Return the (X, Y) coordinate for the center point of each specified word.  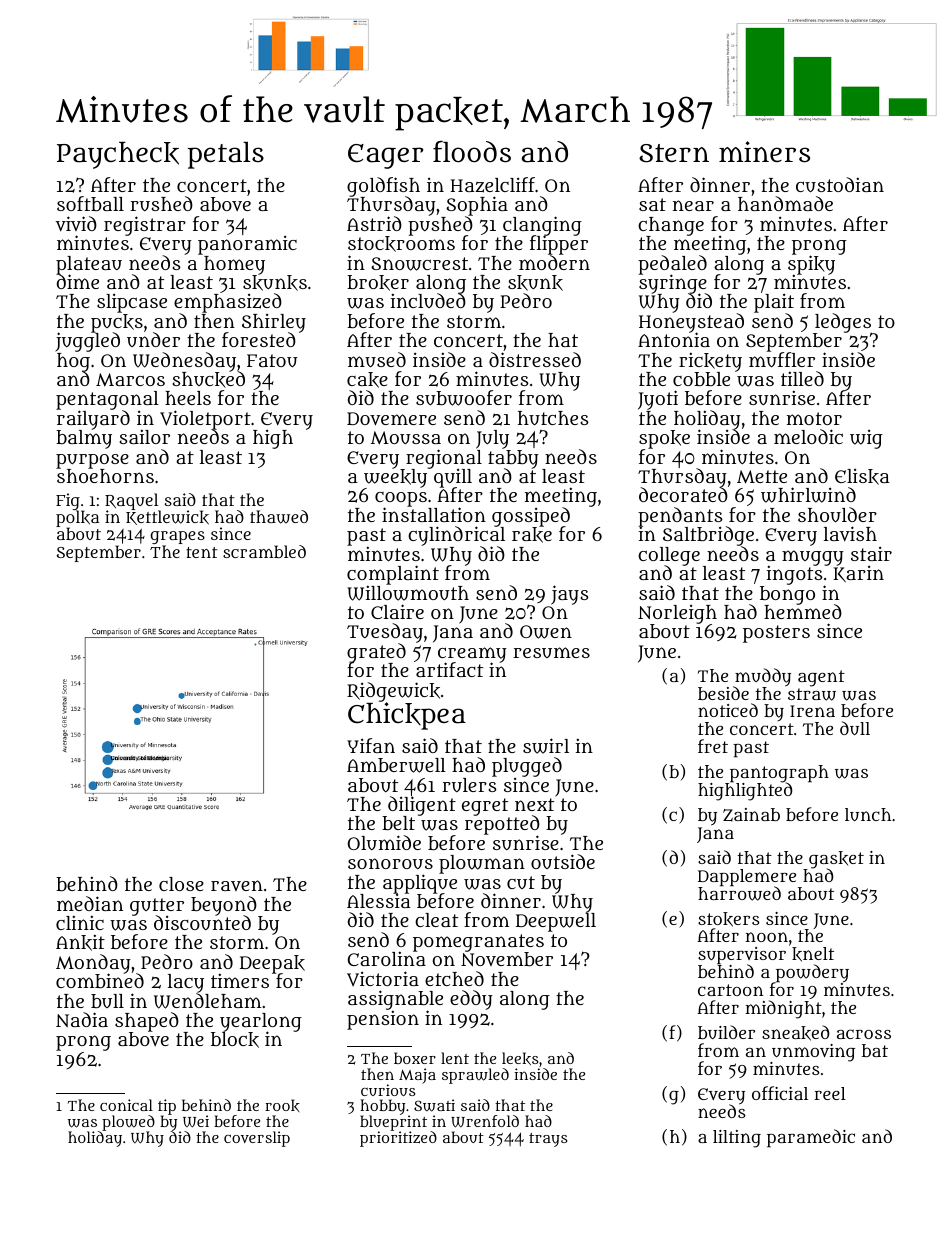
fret (713, 746)
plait (774, 304)
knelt (813, 954)
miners (764, 152)
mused (377, 360)
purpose (92, 461)
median (90, 903)
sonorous (390, 863)
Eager (385, 156)
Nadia (82, 1019)
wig (866, 439)
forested (259, 340)
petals (226, 155)
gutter (157, 907)
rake (532, 535)
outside (563, 861)
